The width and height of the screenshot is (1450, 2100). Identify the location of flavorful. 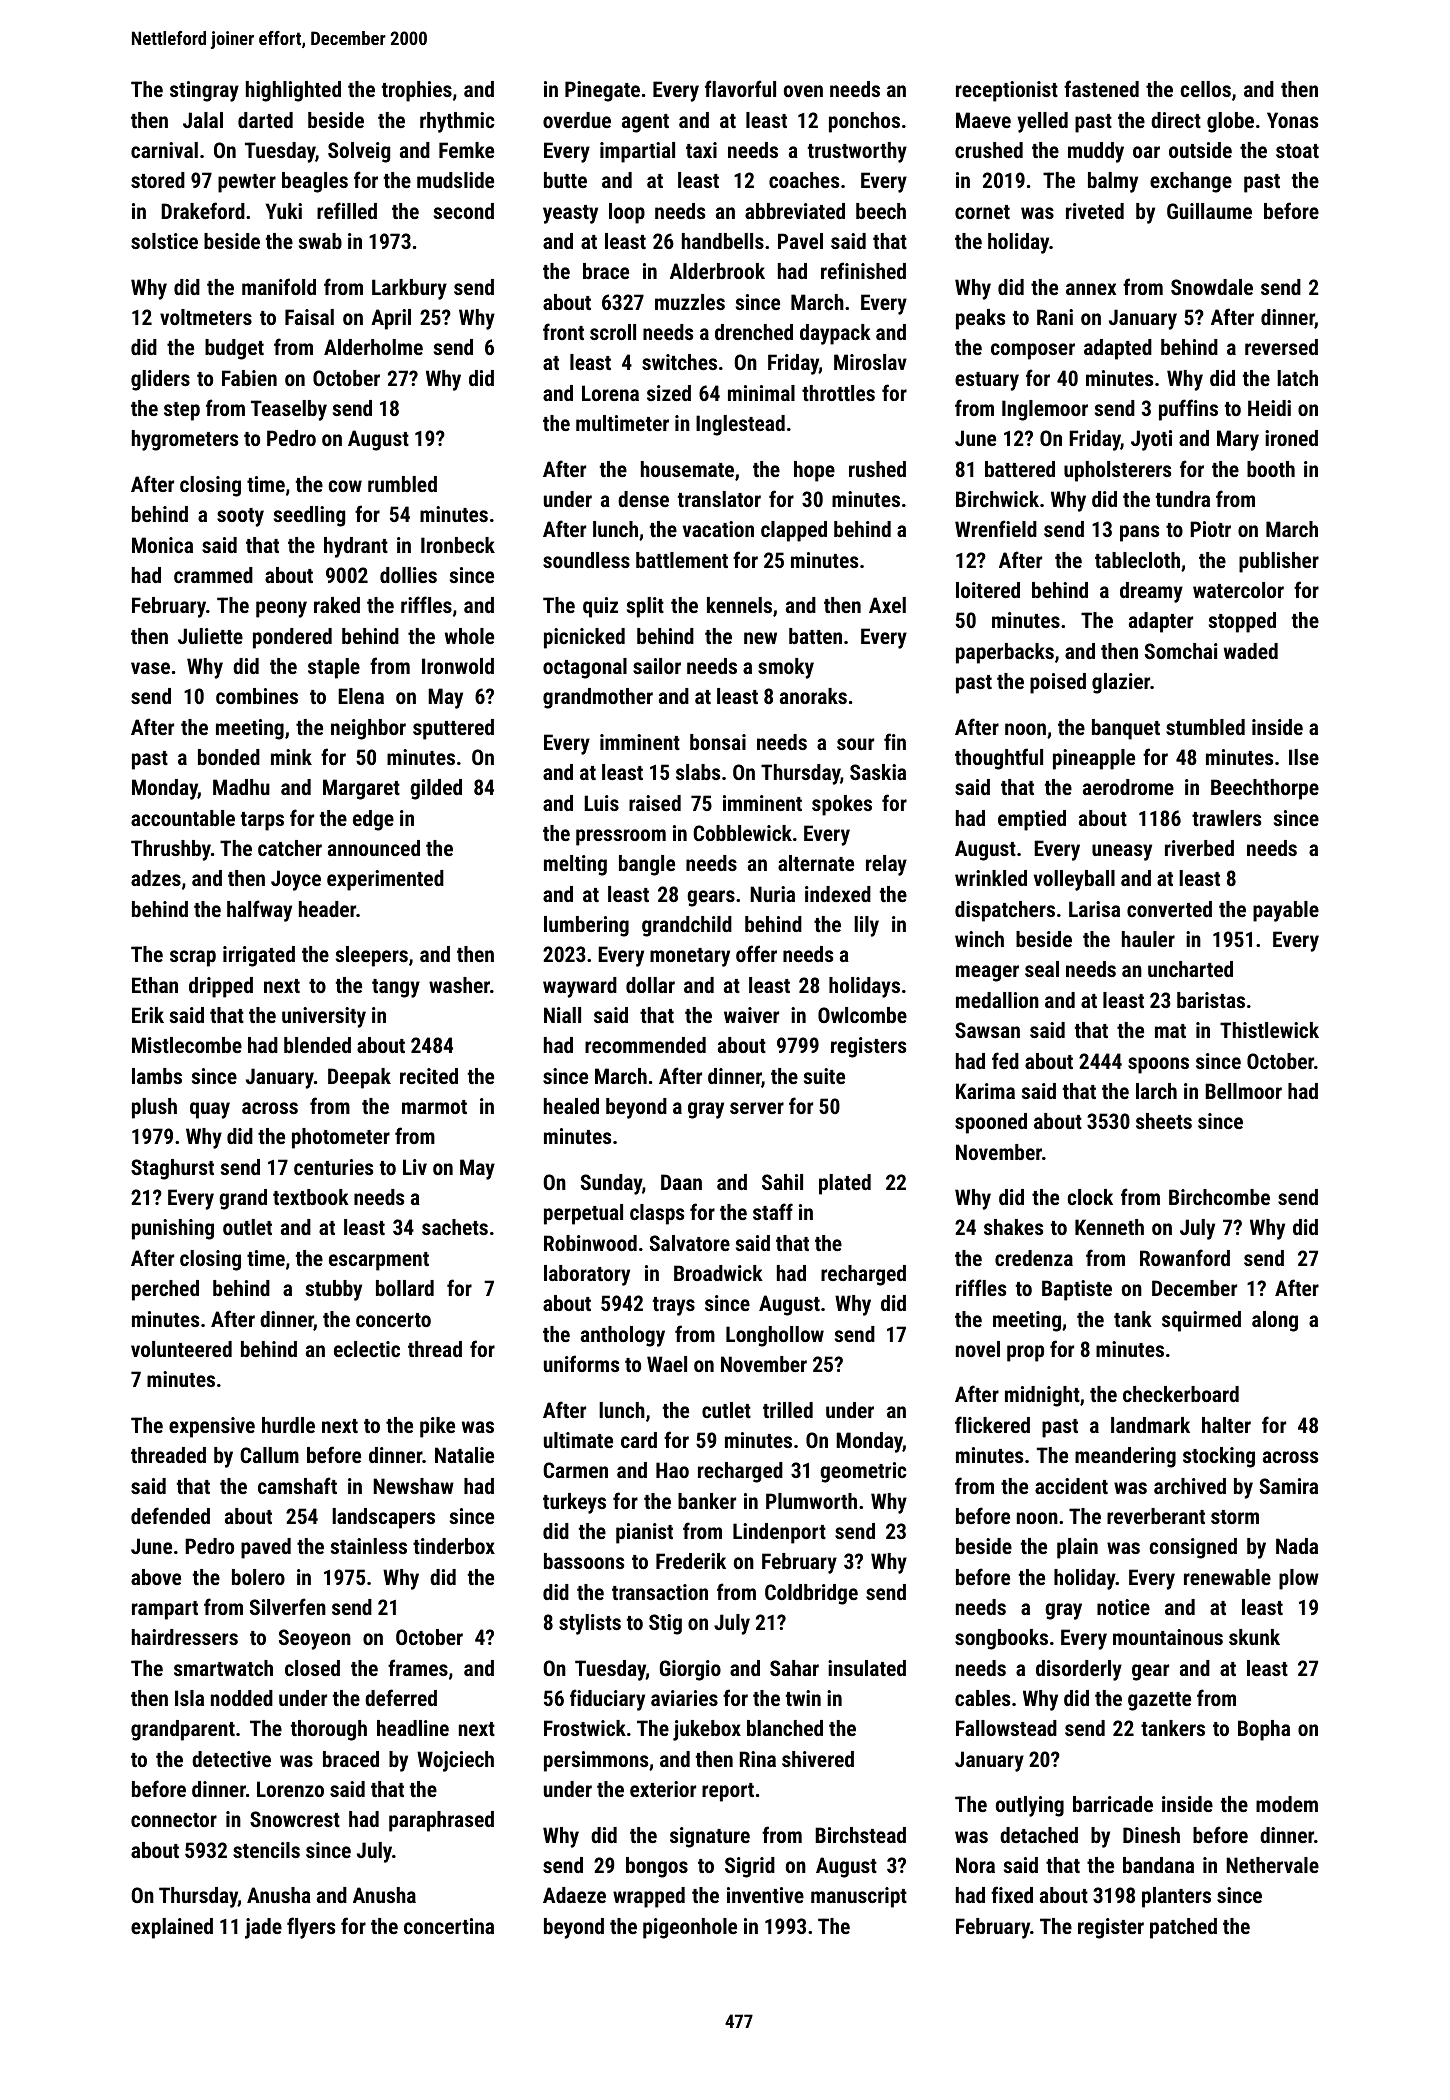
(740, 88).
